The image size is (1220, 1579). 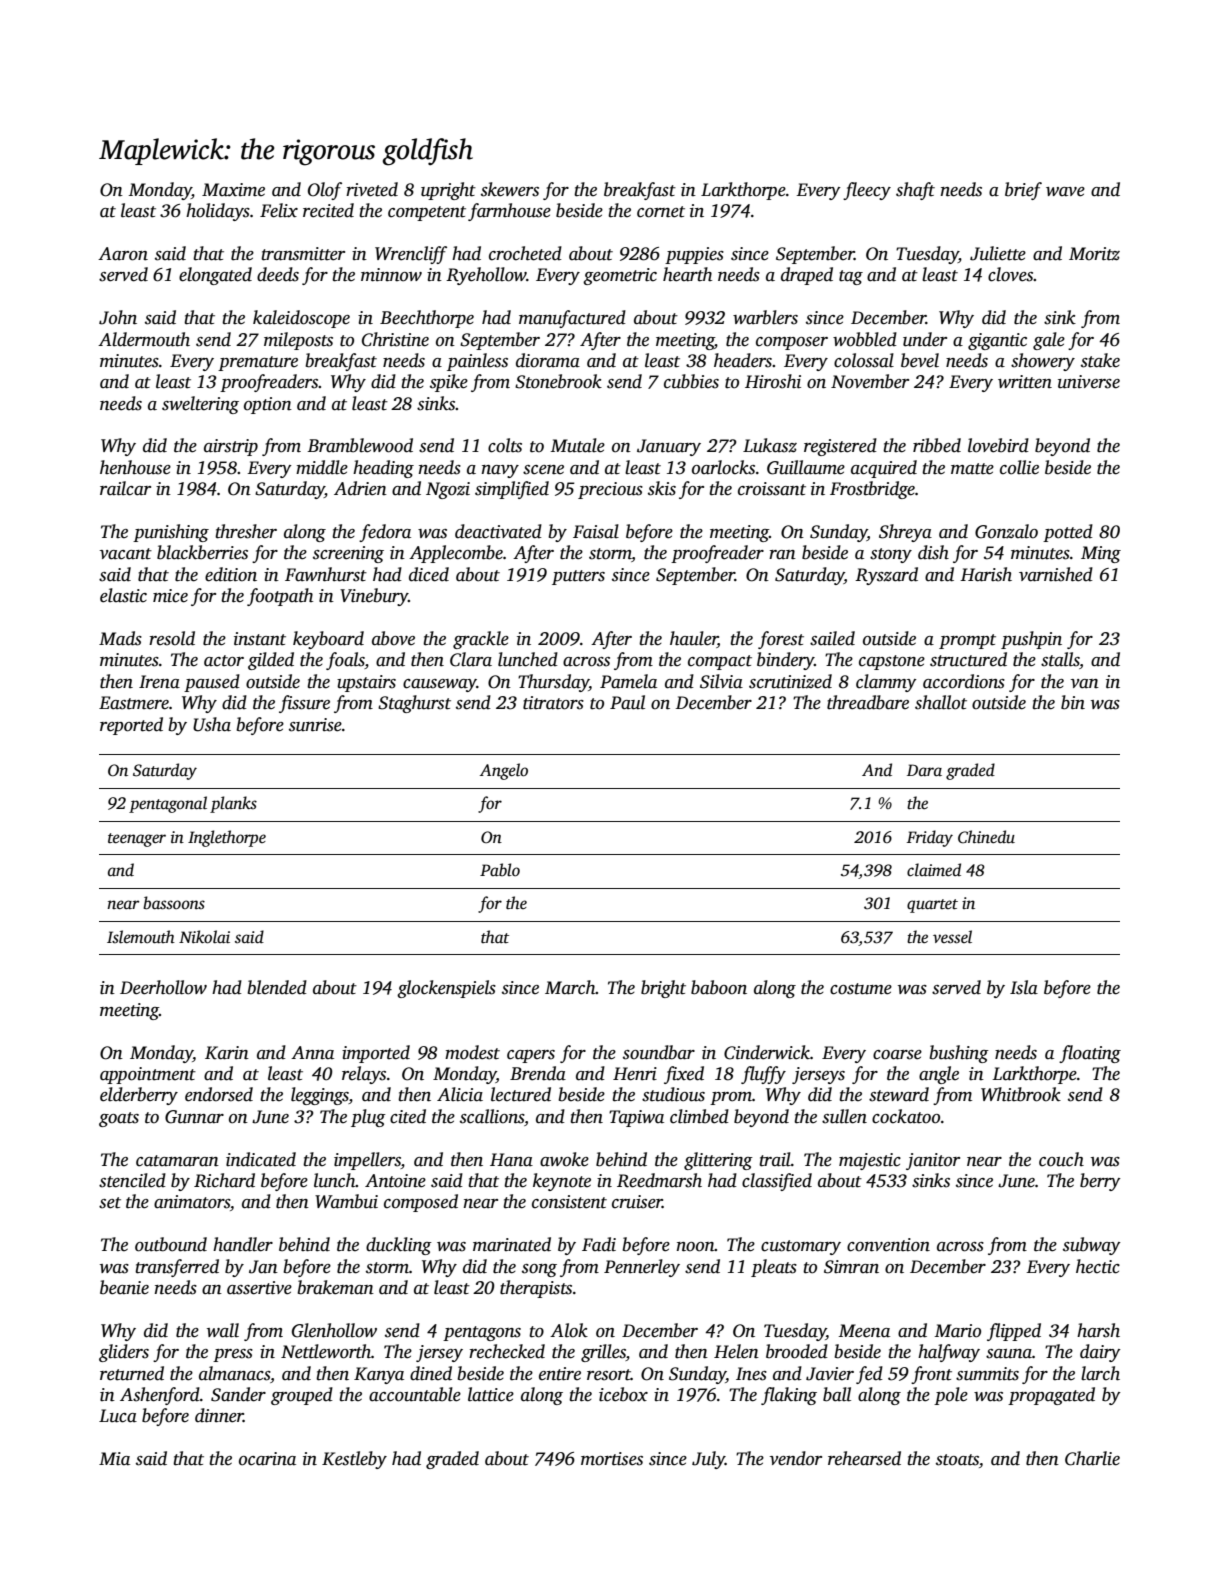 What do you see at coordinates (915, 191) in the document?
I see `shaft` at bounding box center [915, 191].
